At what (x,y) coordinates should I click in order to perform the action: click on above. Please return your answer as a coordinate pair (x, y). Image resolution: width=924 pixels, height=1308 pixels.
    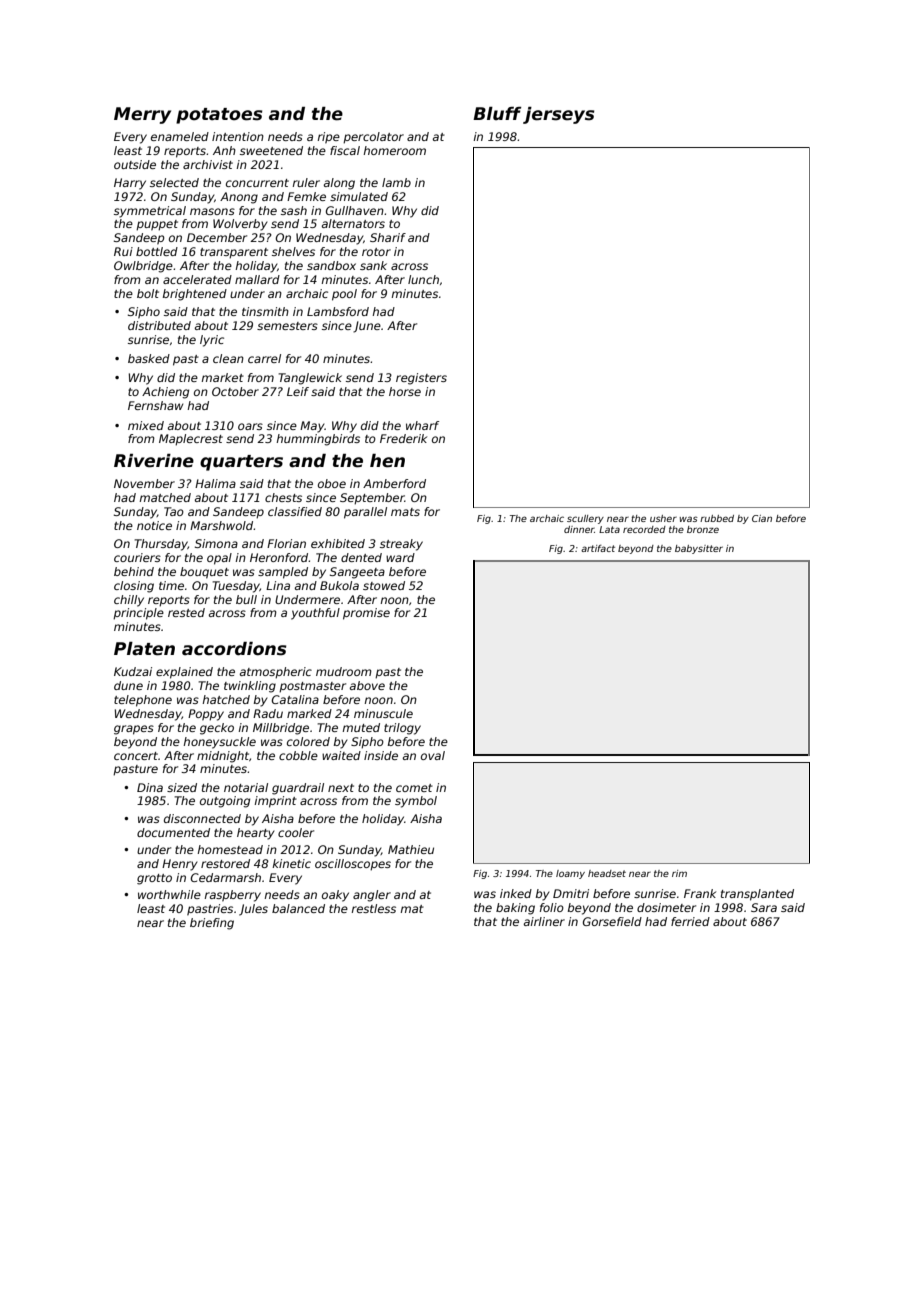
    Looking at the image, I should click on (367, 685).
